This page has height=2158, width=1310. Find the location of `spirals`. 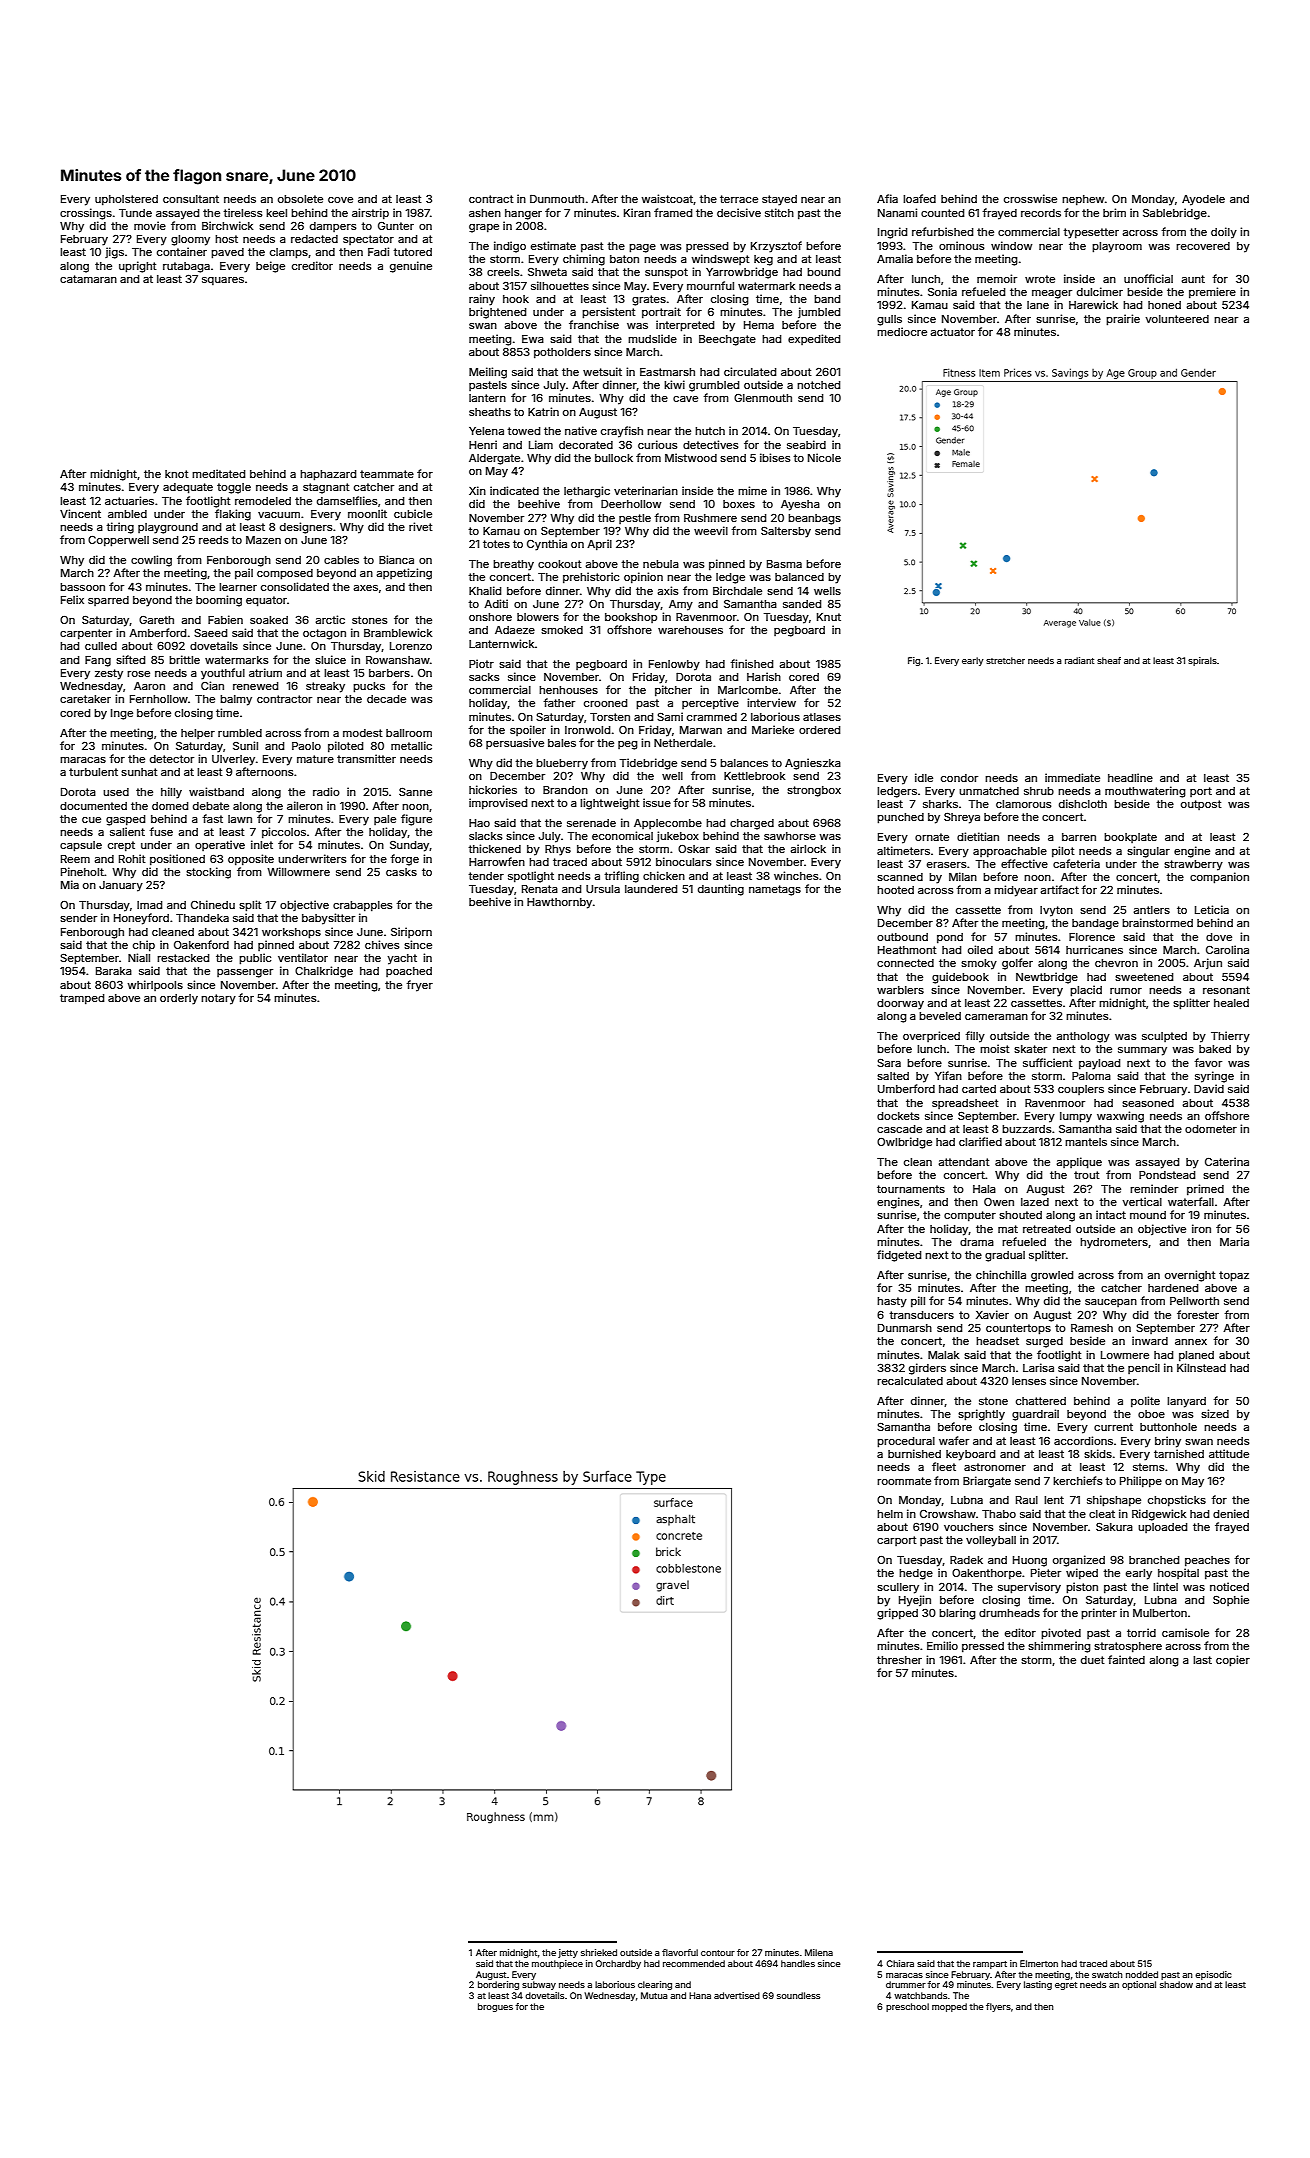

spirals is located at coordinates (1202, 661).
